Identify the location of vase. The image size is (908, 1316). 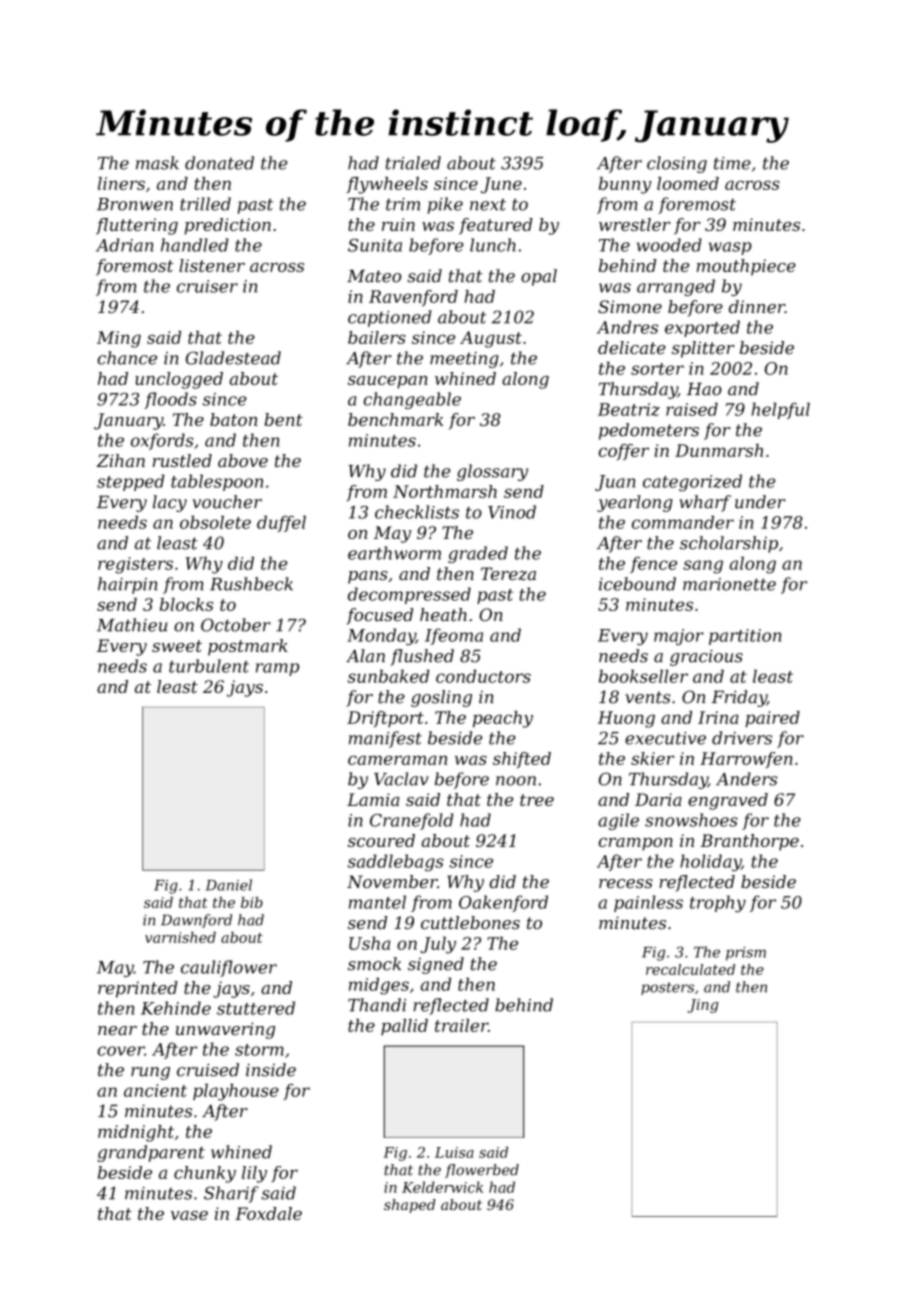
(189, 1215).
